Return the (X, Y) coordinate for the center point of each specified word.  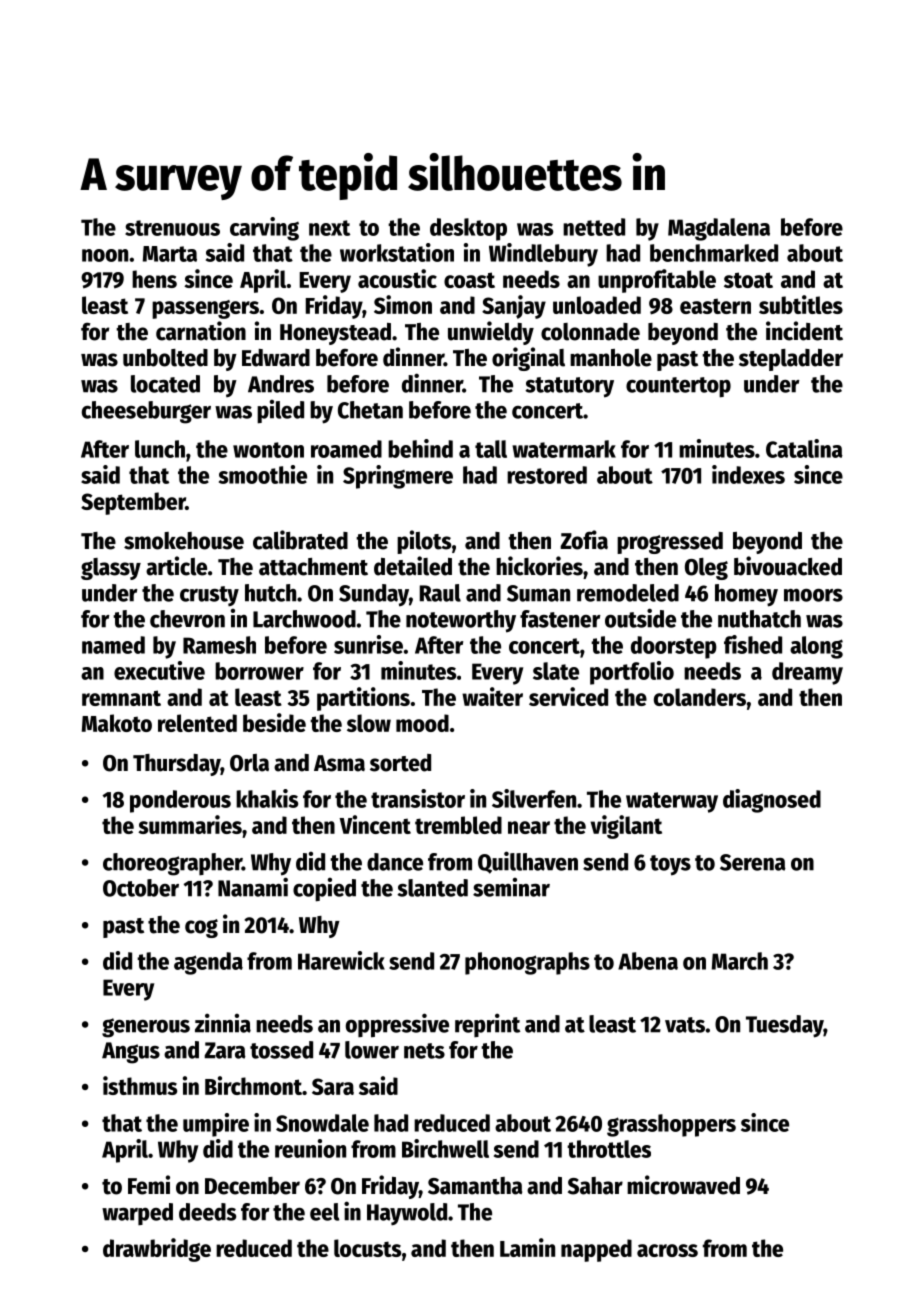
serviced (568, 696)
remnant (121, 698)
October (141, 888)
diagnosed (772, 801)
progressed (670, 543)
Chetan (370, 410)
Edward (276, 358)
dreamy (807, 673)
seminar (511, 887)
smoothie (263, 474)
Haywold (407, 1214)
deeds (207, 1212)
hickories (539, 566)
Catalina (804, 448)
